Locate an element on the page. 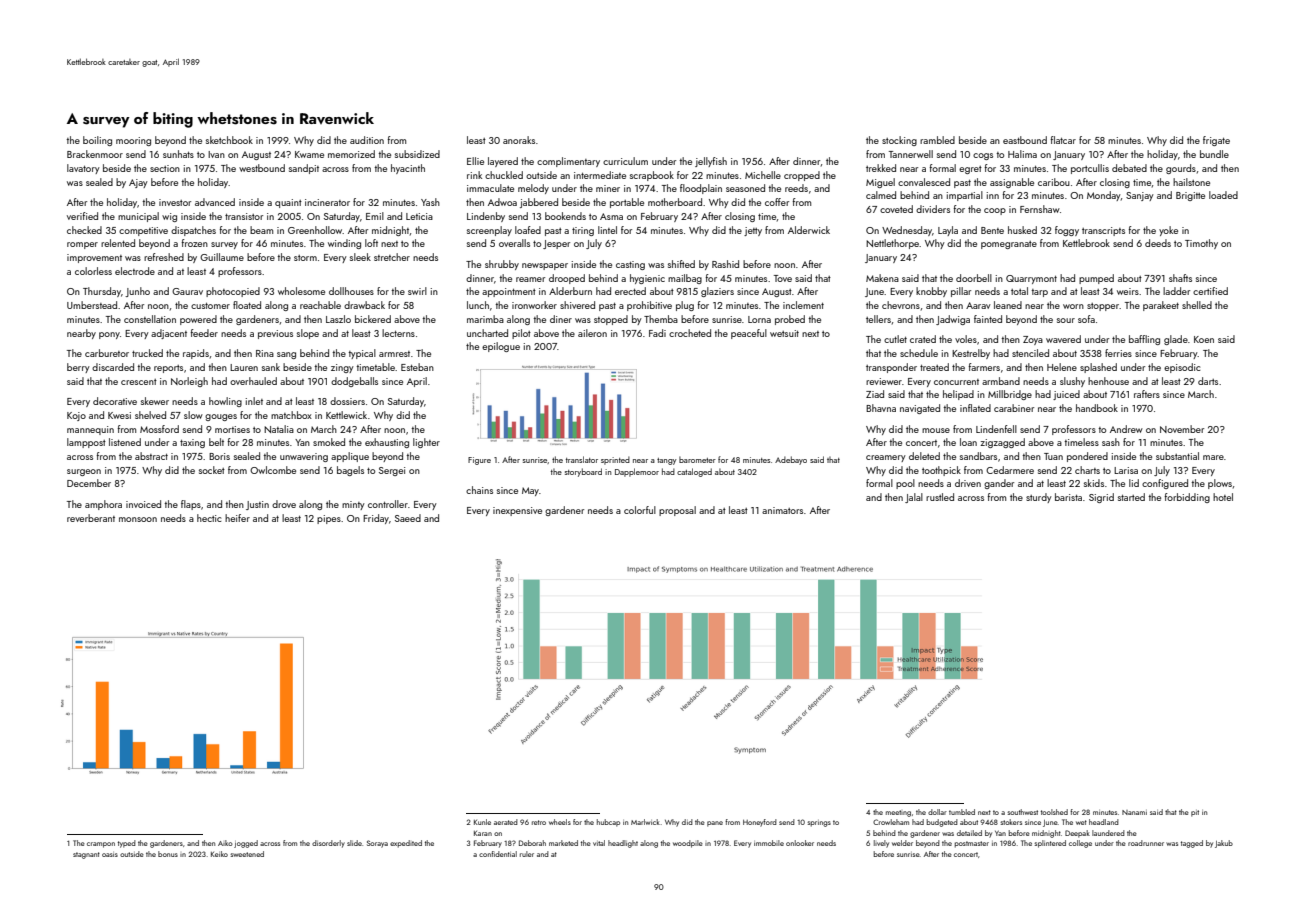 The width and height of the image is (1308, 924). audition is located at coordinates (367, 140).
